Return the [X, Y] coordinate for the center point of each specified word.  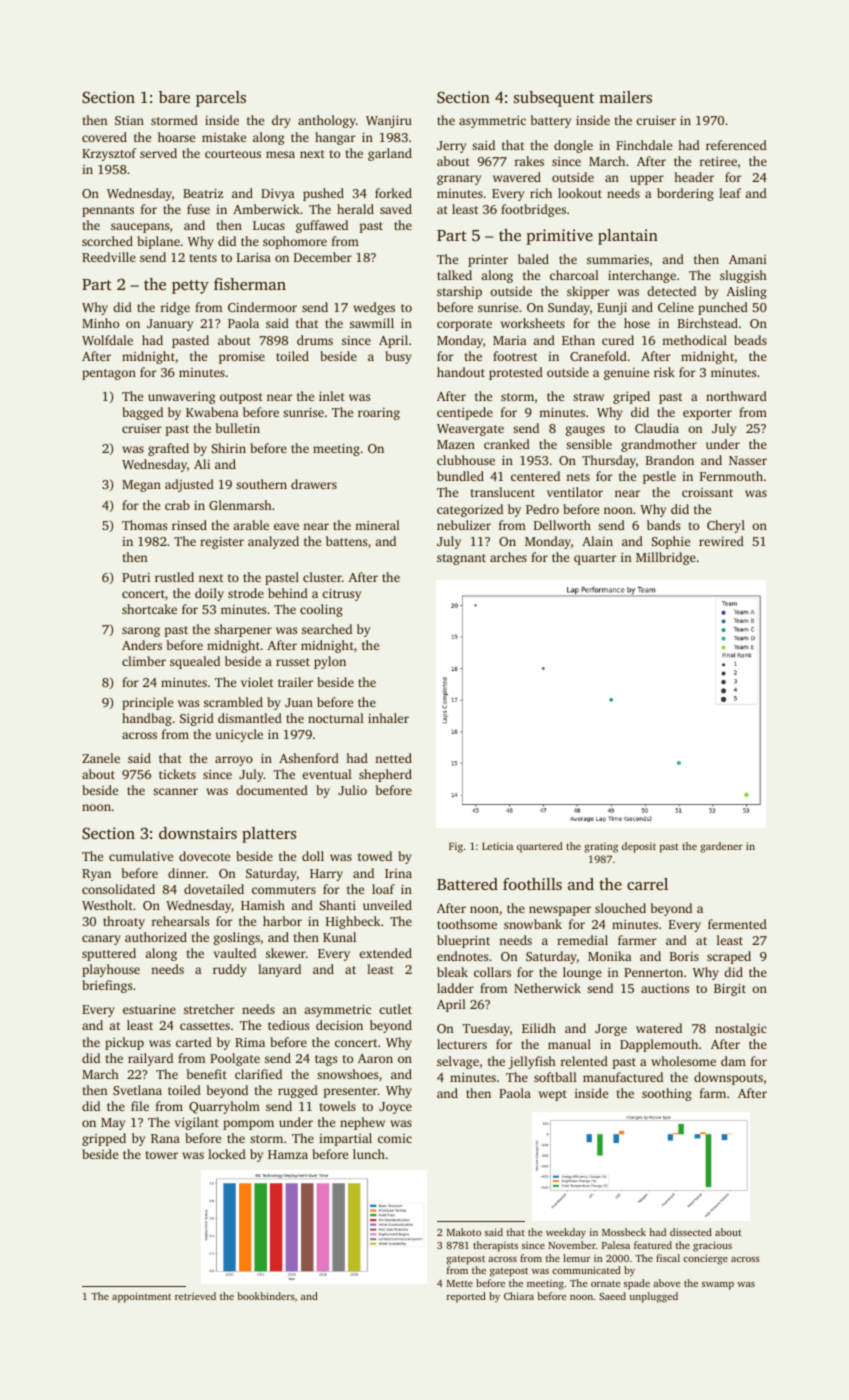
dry [281, 121]
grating [601, 847]
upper [647, 180]
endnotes [462, 956]
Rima [250, 1042]
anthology [327, 121]
